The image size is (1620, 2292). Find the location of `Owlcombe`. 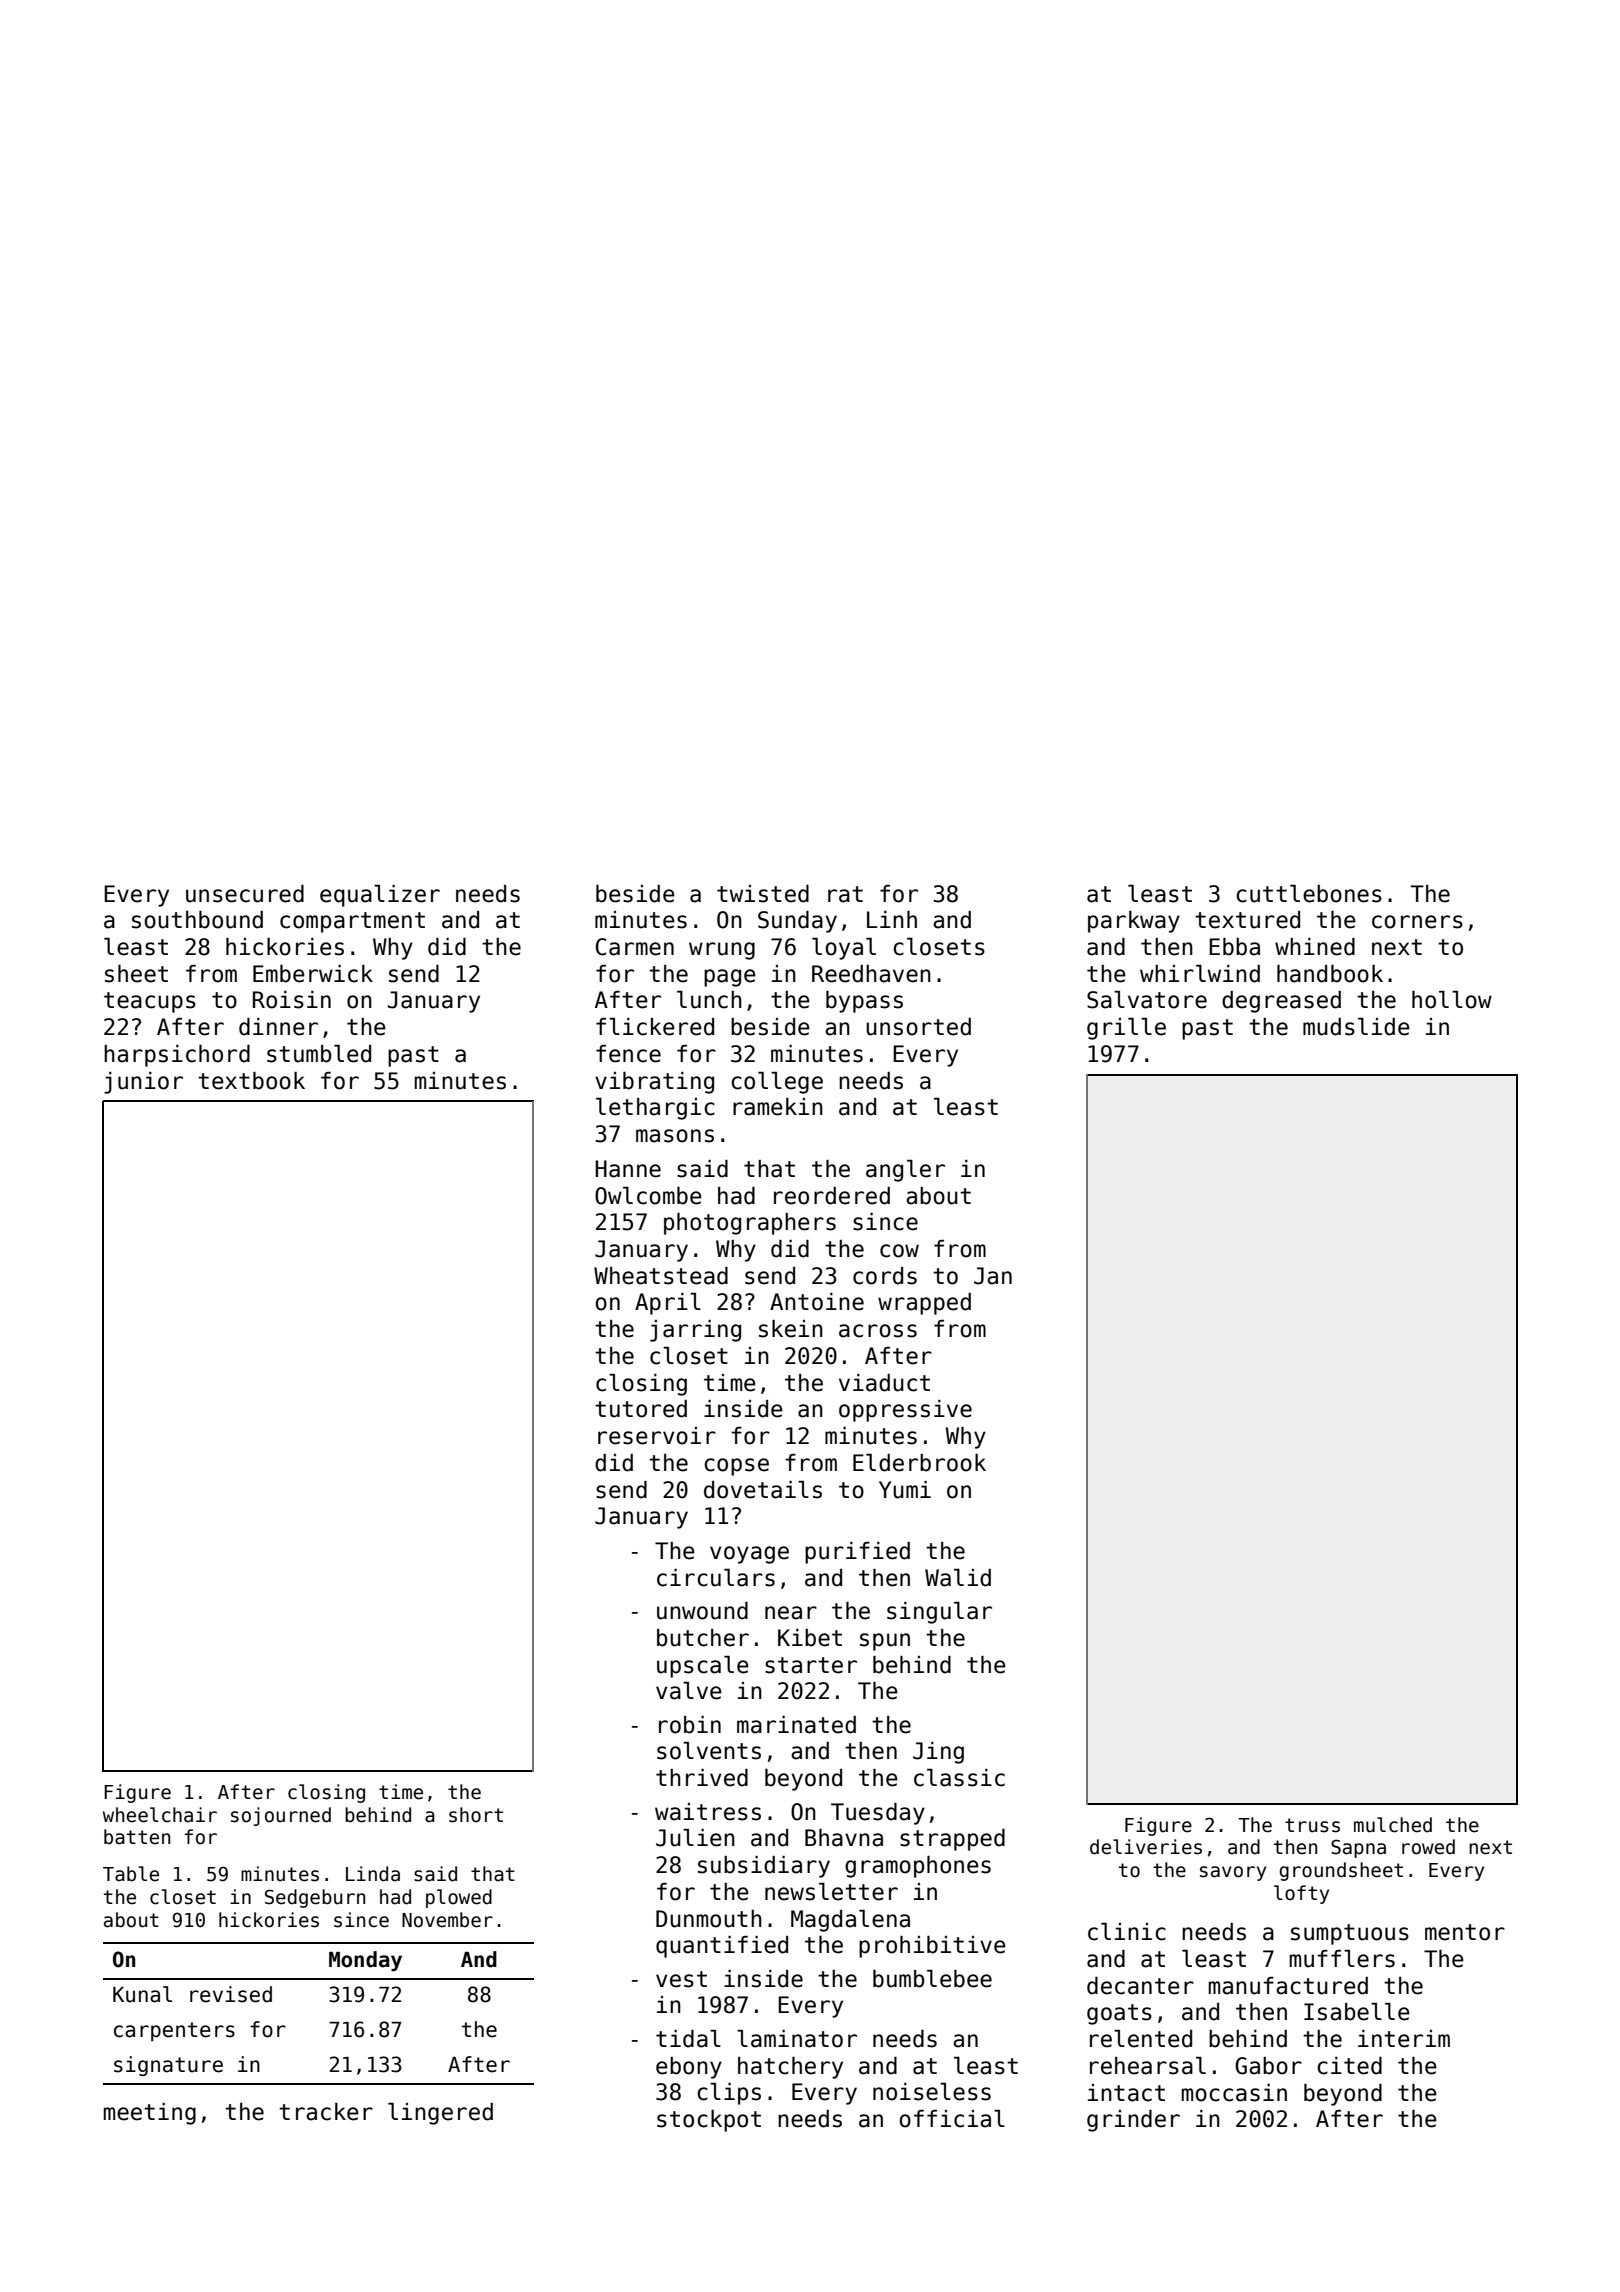

Owlcombe is located at coordinates (648, 1196).
